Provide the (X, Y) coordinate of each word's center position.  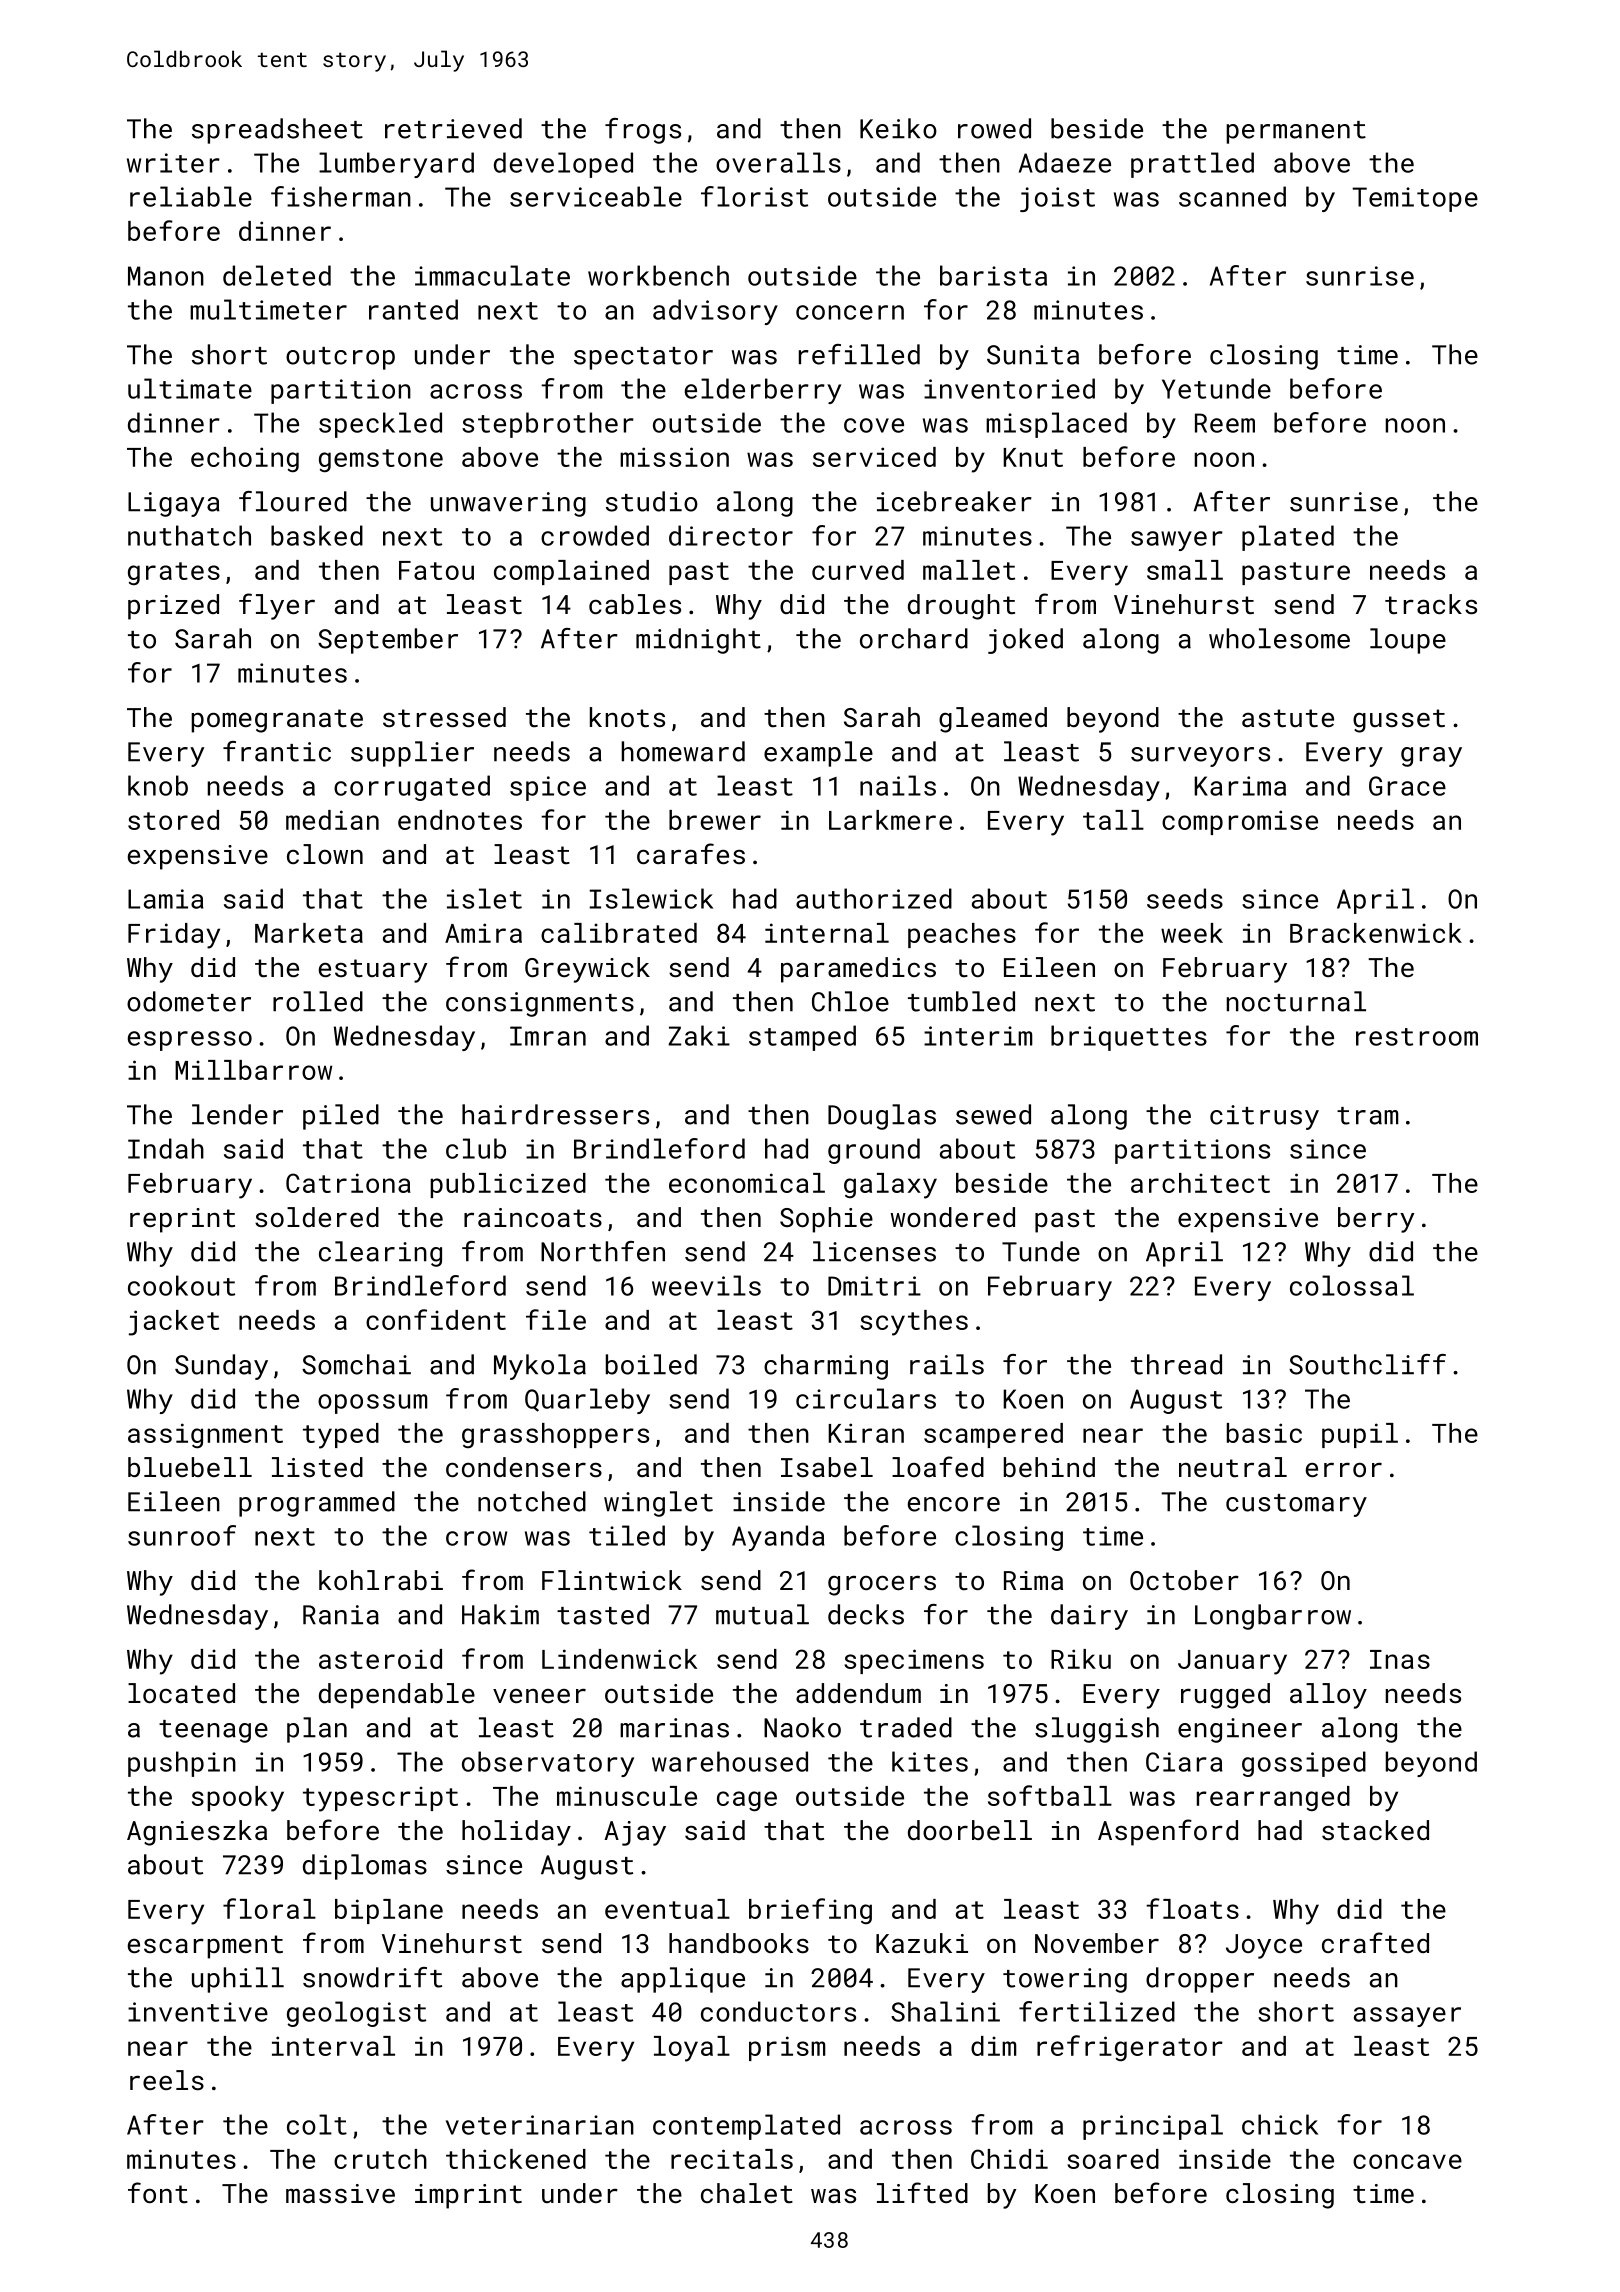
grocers (882, 1585)
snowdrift (372, 1977)
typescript (380, 1799)
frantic (277, 751)
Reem (1225, 423)
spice (548, 788)
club (476, 1148)
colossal (1352, 1285)
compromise (1240, 822)
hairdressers (555, 1114)
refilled (859, 354)
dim (993, 2046)
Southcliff (1367, 1364)
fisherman (341, 196)
